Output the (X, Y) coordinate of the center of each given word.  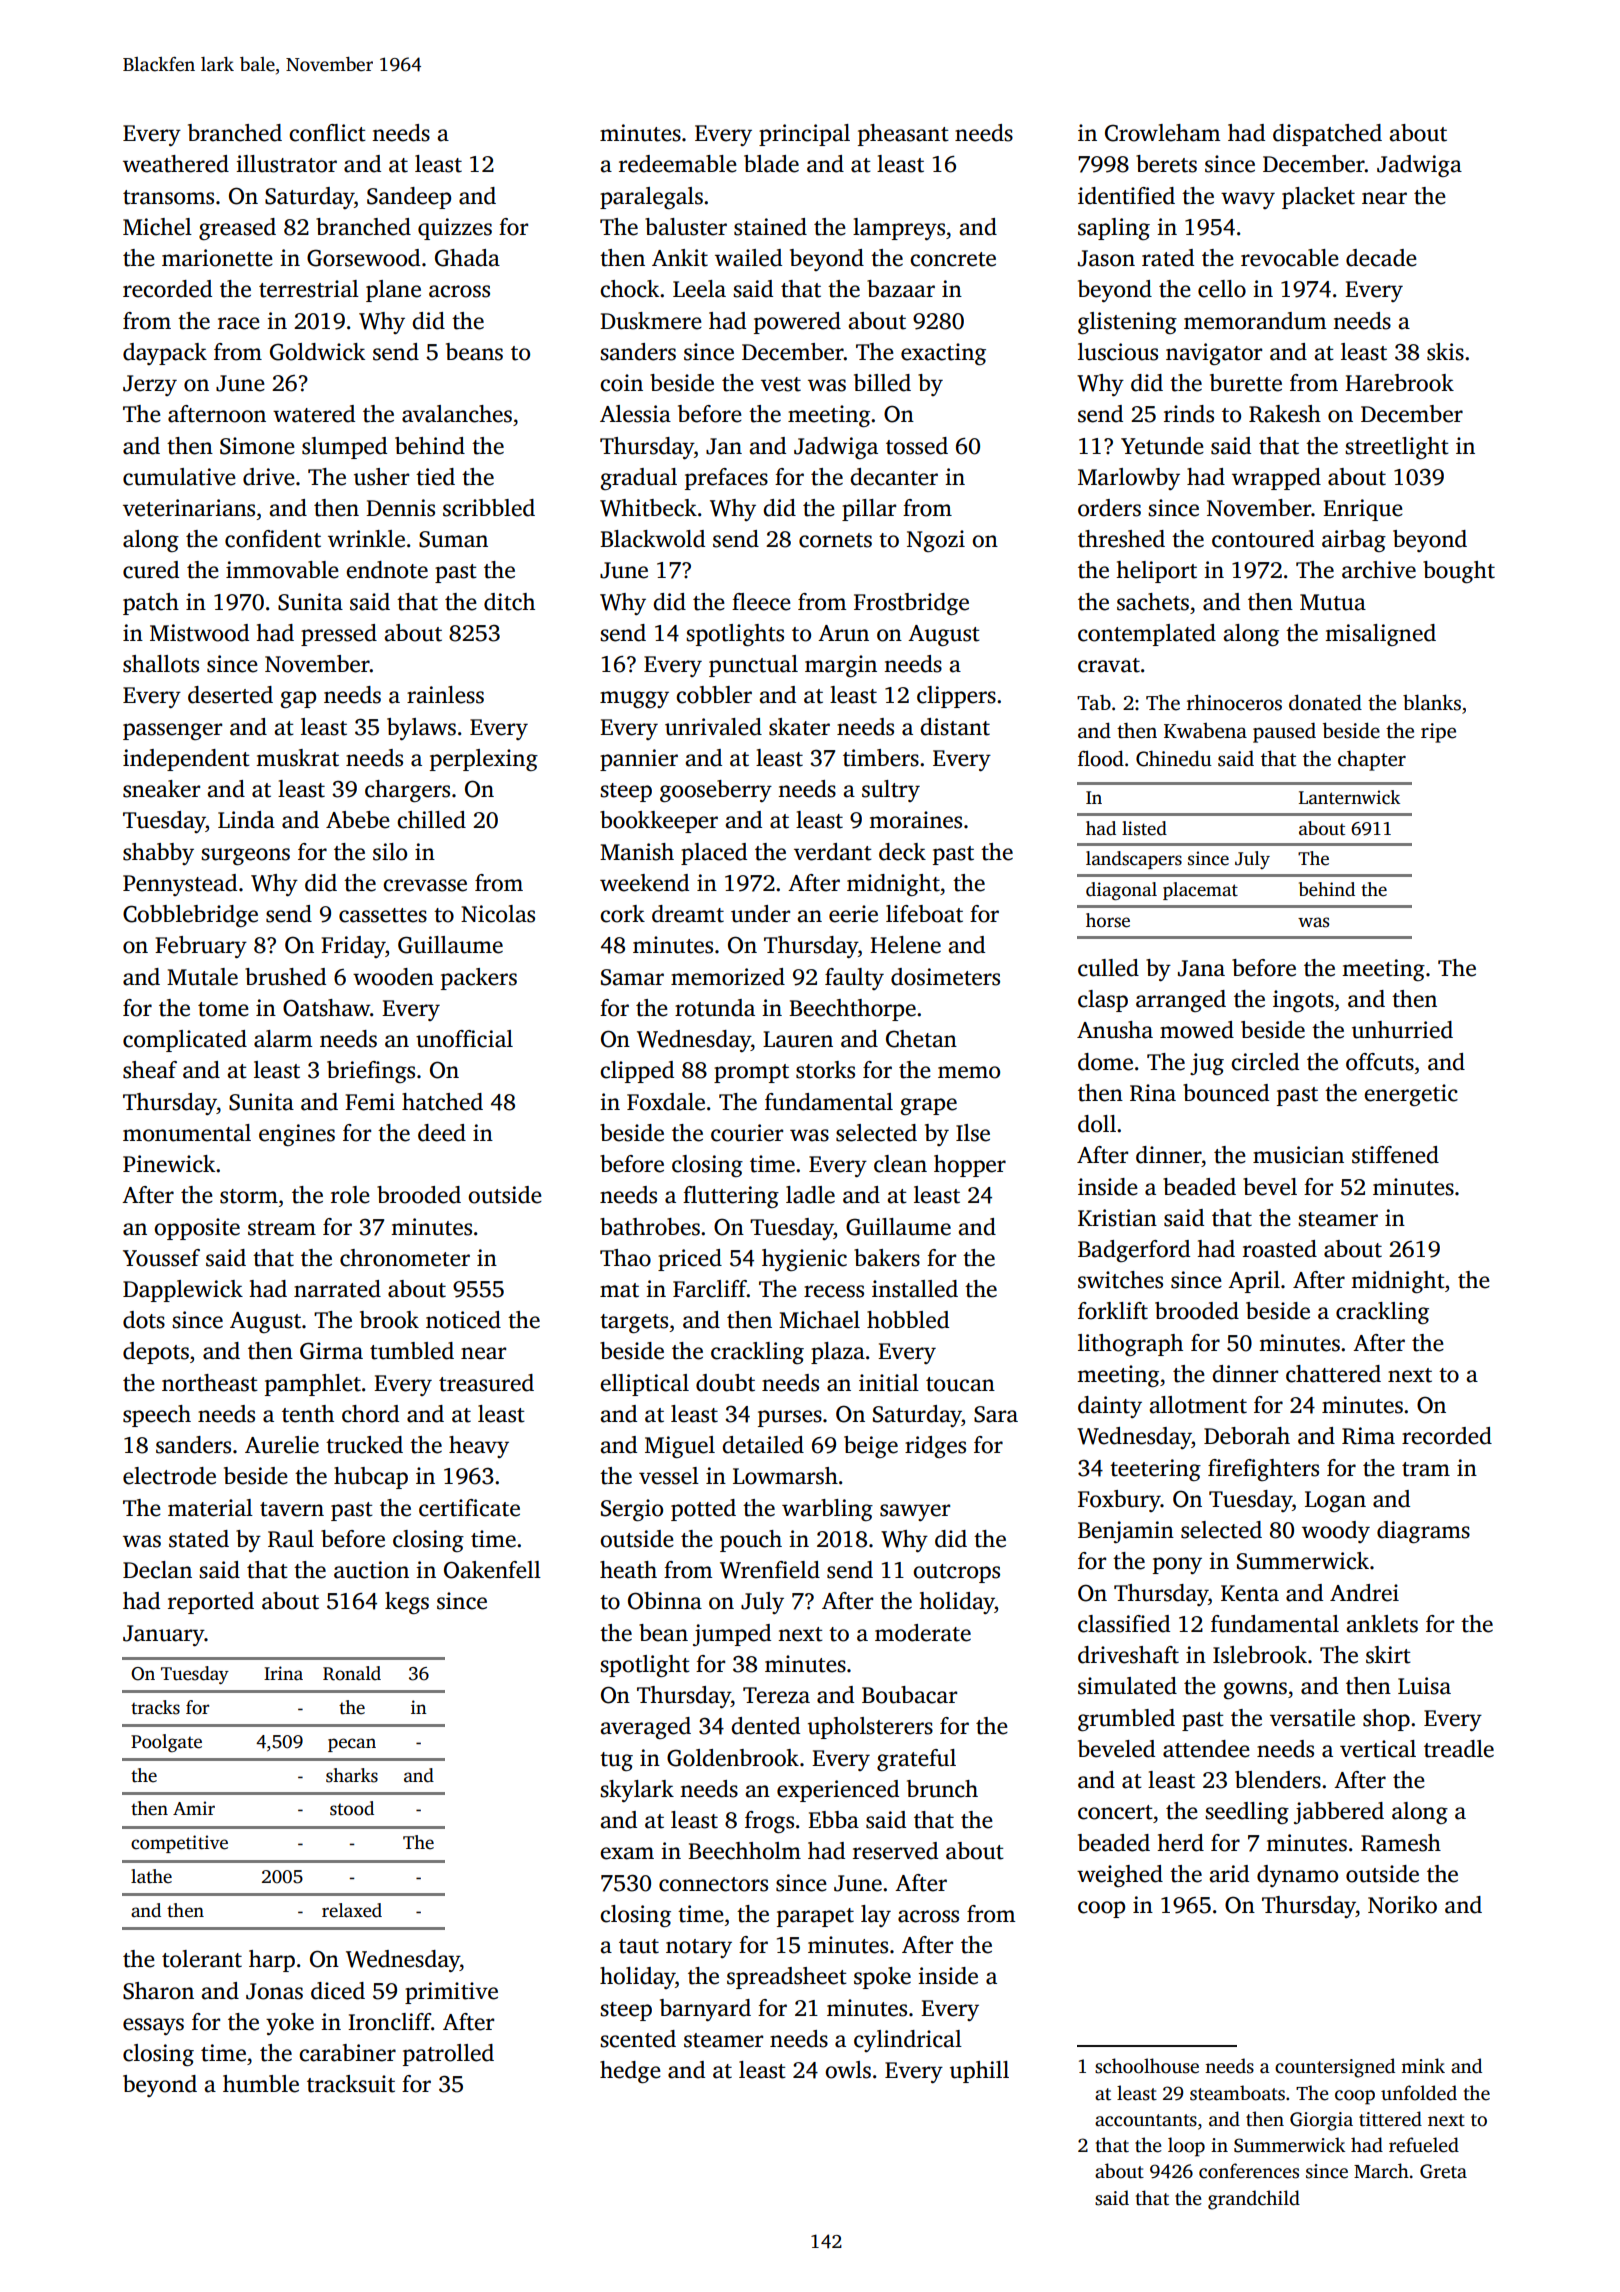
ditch (509, 602)
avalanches (457, 414)
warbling (827, 1510)
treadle (1459, 1749)
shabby (158, 854)
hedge (630, 2072)
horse (1108, 920)
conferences (1249, 2171)
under (760, 914)
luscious (1118, 352)
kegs (407, 1603)
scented (638, 2039)
